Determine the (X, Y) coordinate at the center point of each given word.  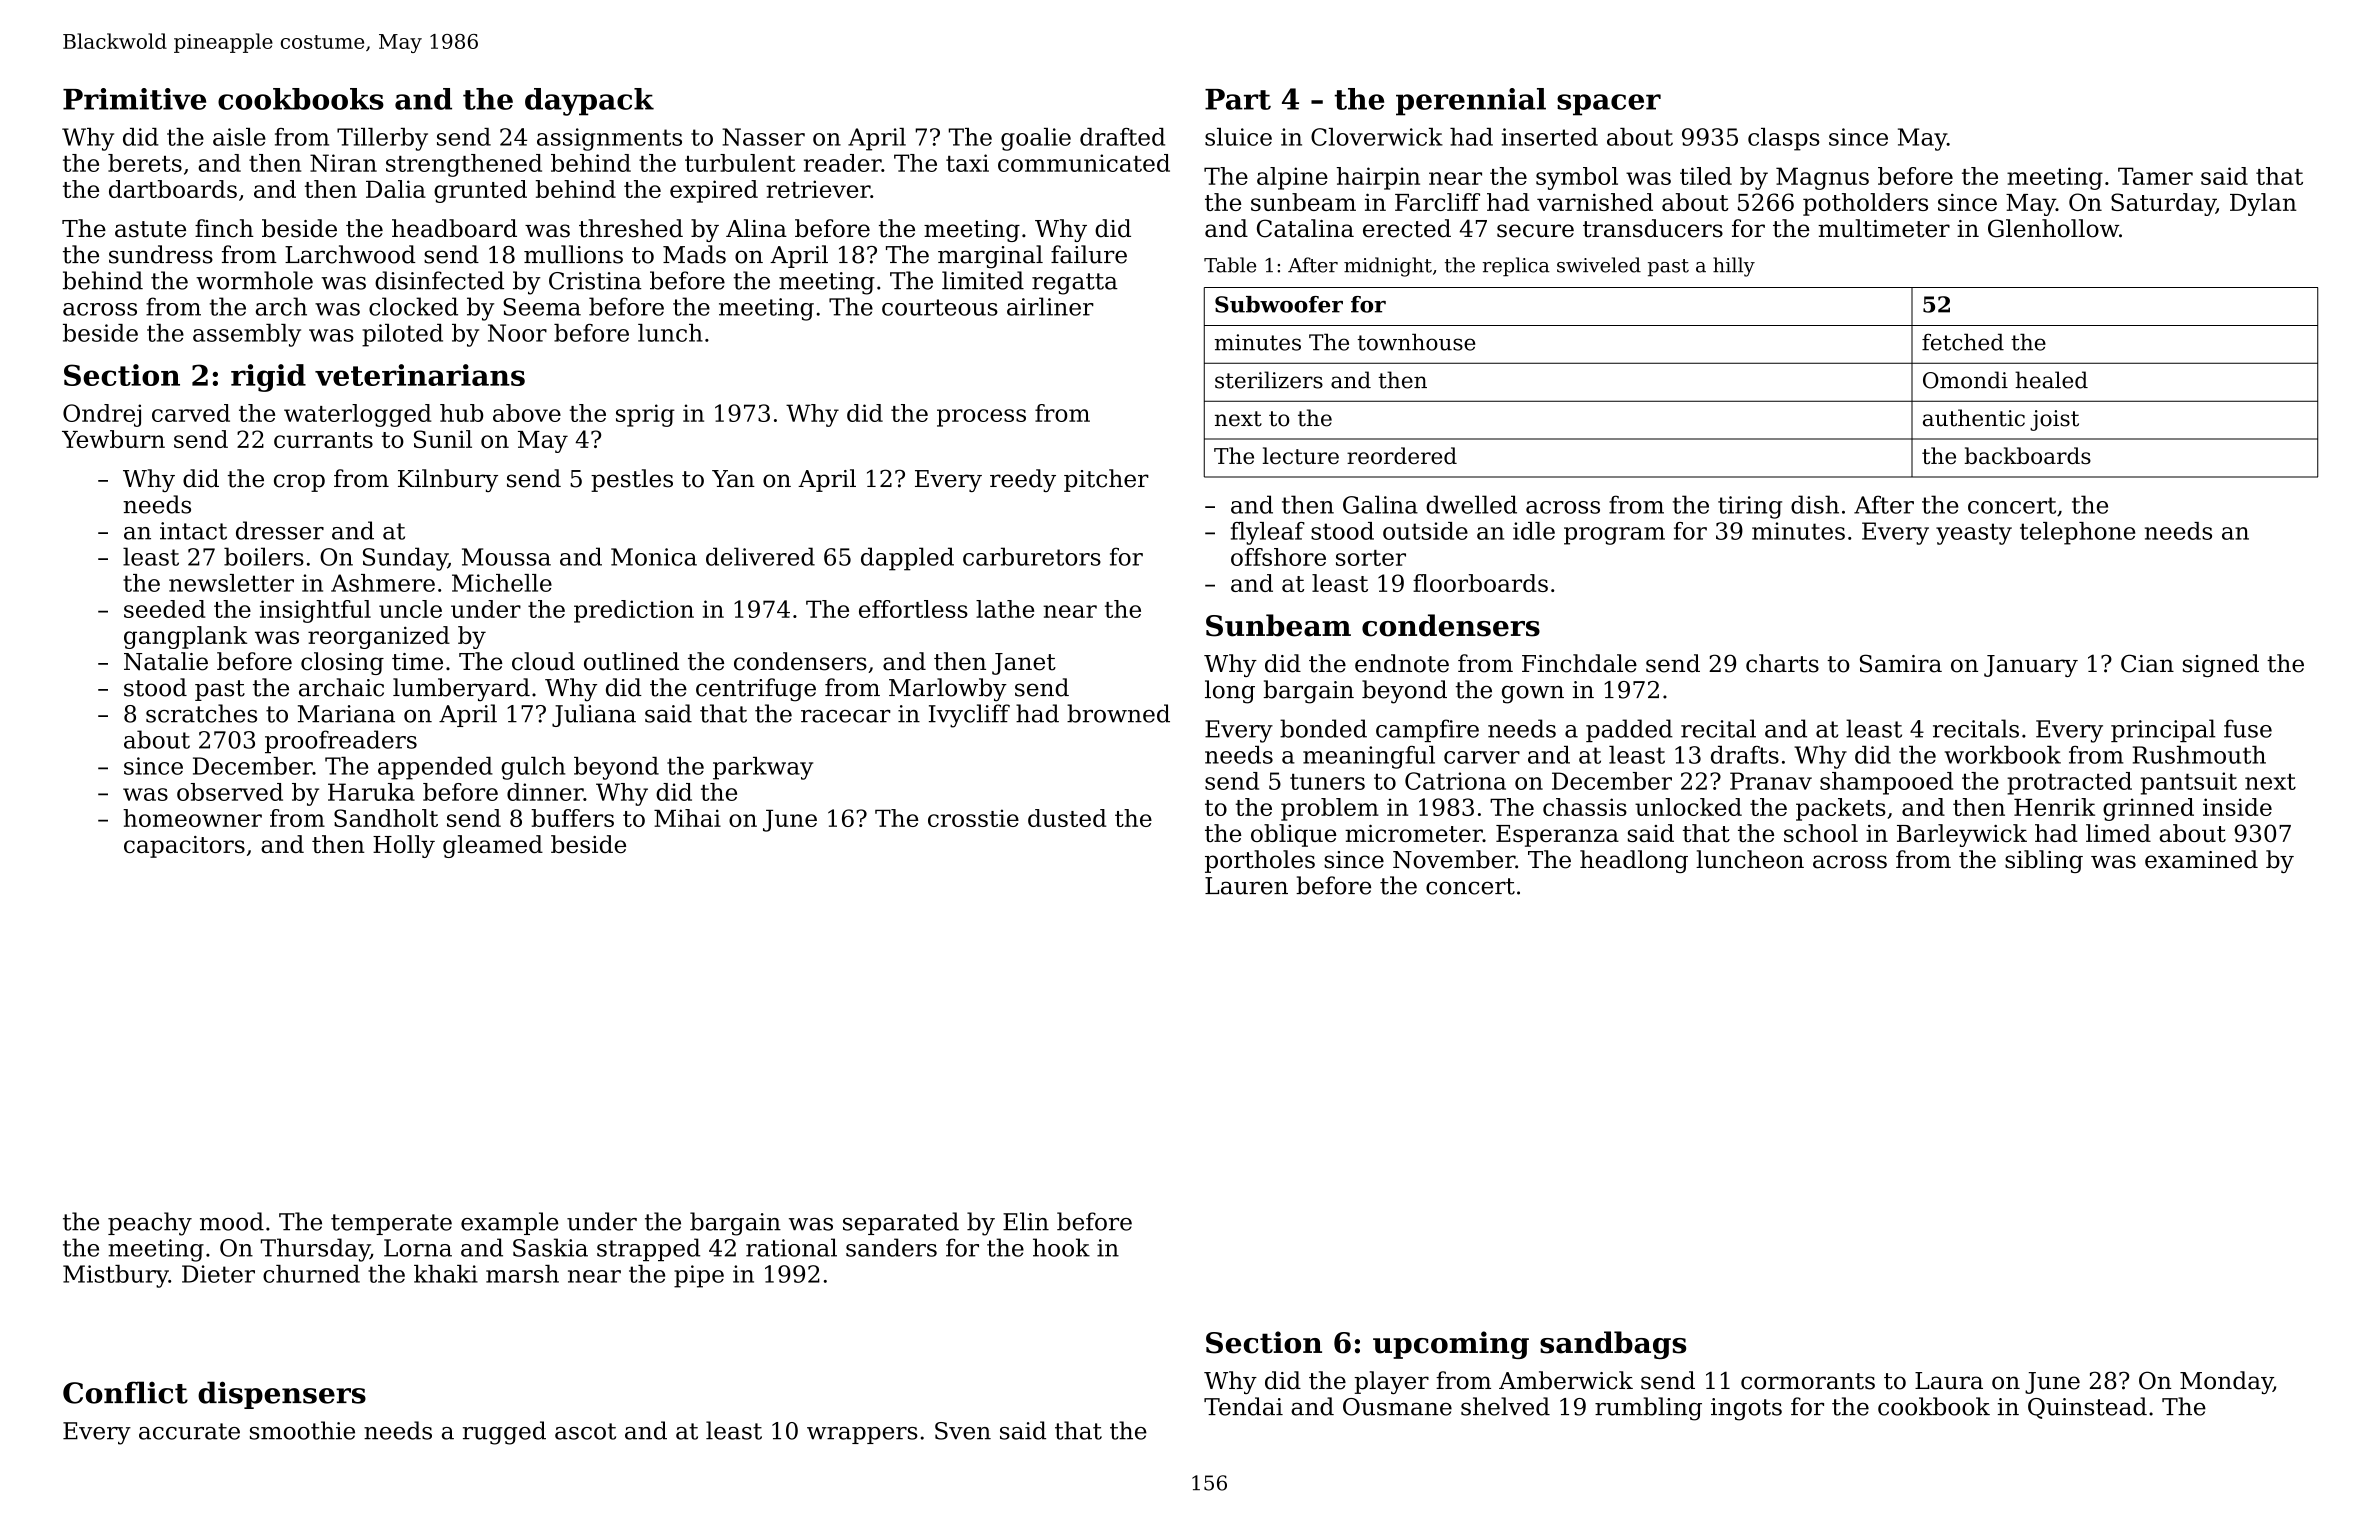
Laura (1949, 1381)
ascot (585, 1431)
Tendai (1243, 1406)
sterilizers (1269, 380)
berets (145, 163)
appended (435, 768)
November (1454, 859)
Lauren (1246, 886)
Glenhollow (2053, 228)
